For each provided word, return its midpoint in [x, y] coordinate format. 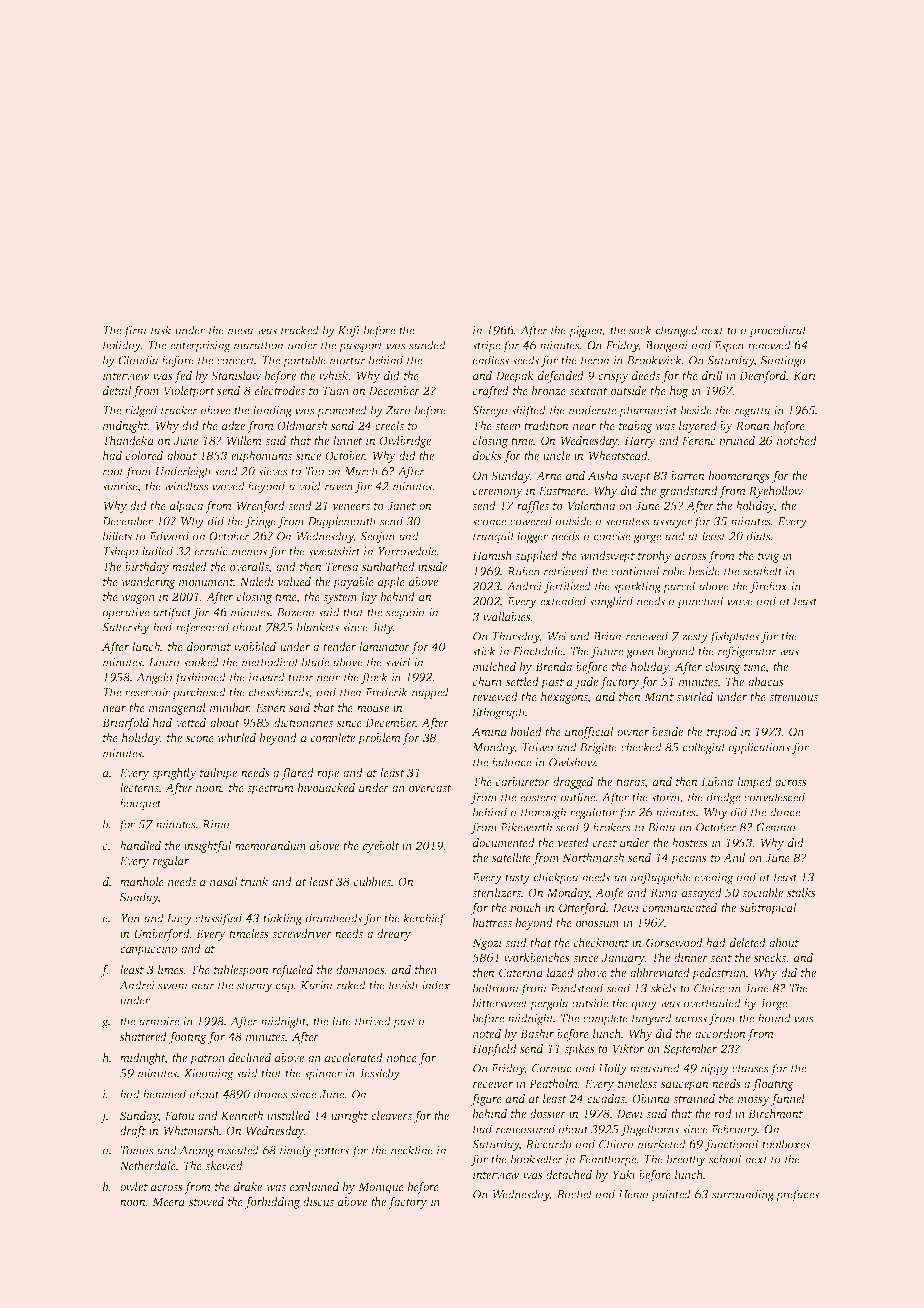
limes [171, 969]
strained [694, 1098]
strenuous [793, 697]
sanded [427, 345]
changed [677, 331]
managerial [177, 709]
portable [304, 361]
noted [487, 1033]
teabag [636, 427]
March [361, 471]
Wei [557, 636]
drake [248, 1186]
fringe [260, 522]
